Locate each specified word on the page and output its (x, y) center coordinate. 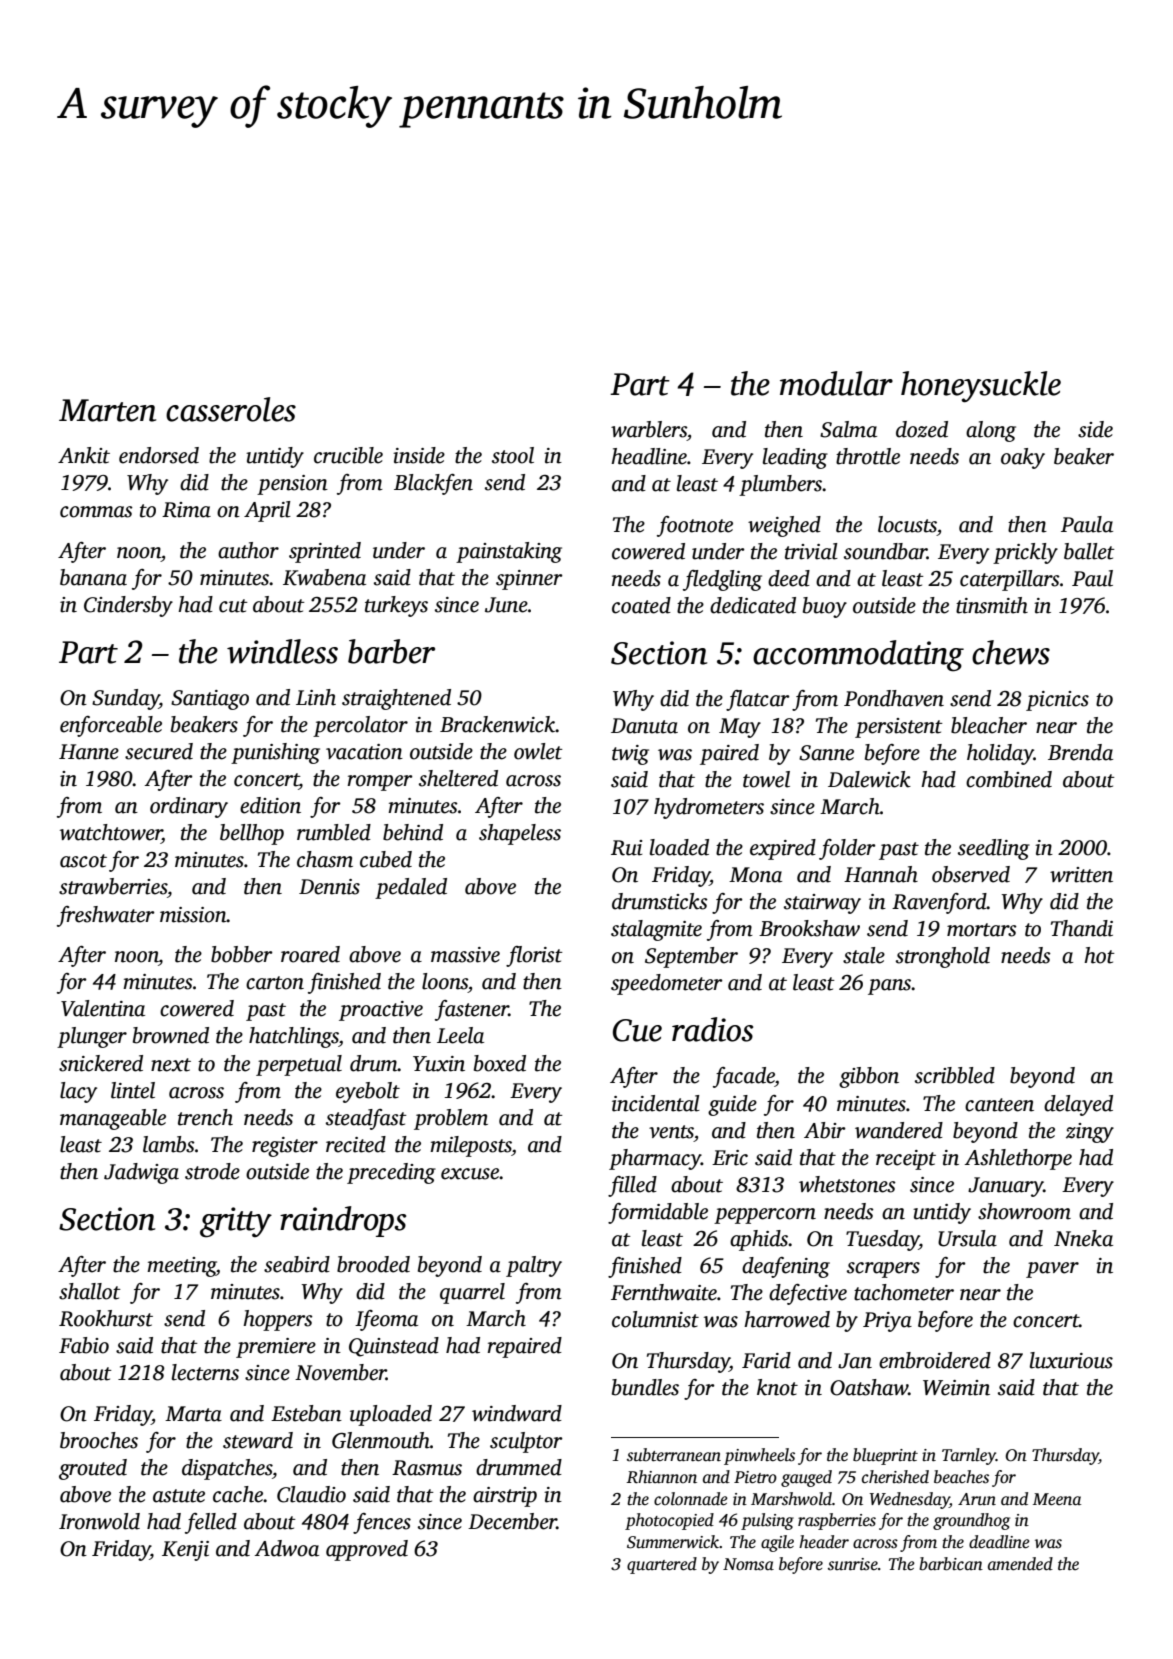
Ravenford (939, 903)
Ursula (967, 1238)
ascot (83, 861)
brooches (99, 1440)
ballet (1089, 551)
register (285, 1147)
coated (641, 605)
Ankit (84, 455)
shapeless (520, 834)
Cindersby (128, 606)
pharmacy (655, 1159)
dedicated (753, 605)
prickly (1025, 553)
